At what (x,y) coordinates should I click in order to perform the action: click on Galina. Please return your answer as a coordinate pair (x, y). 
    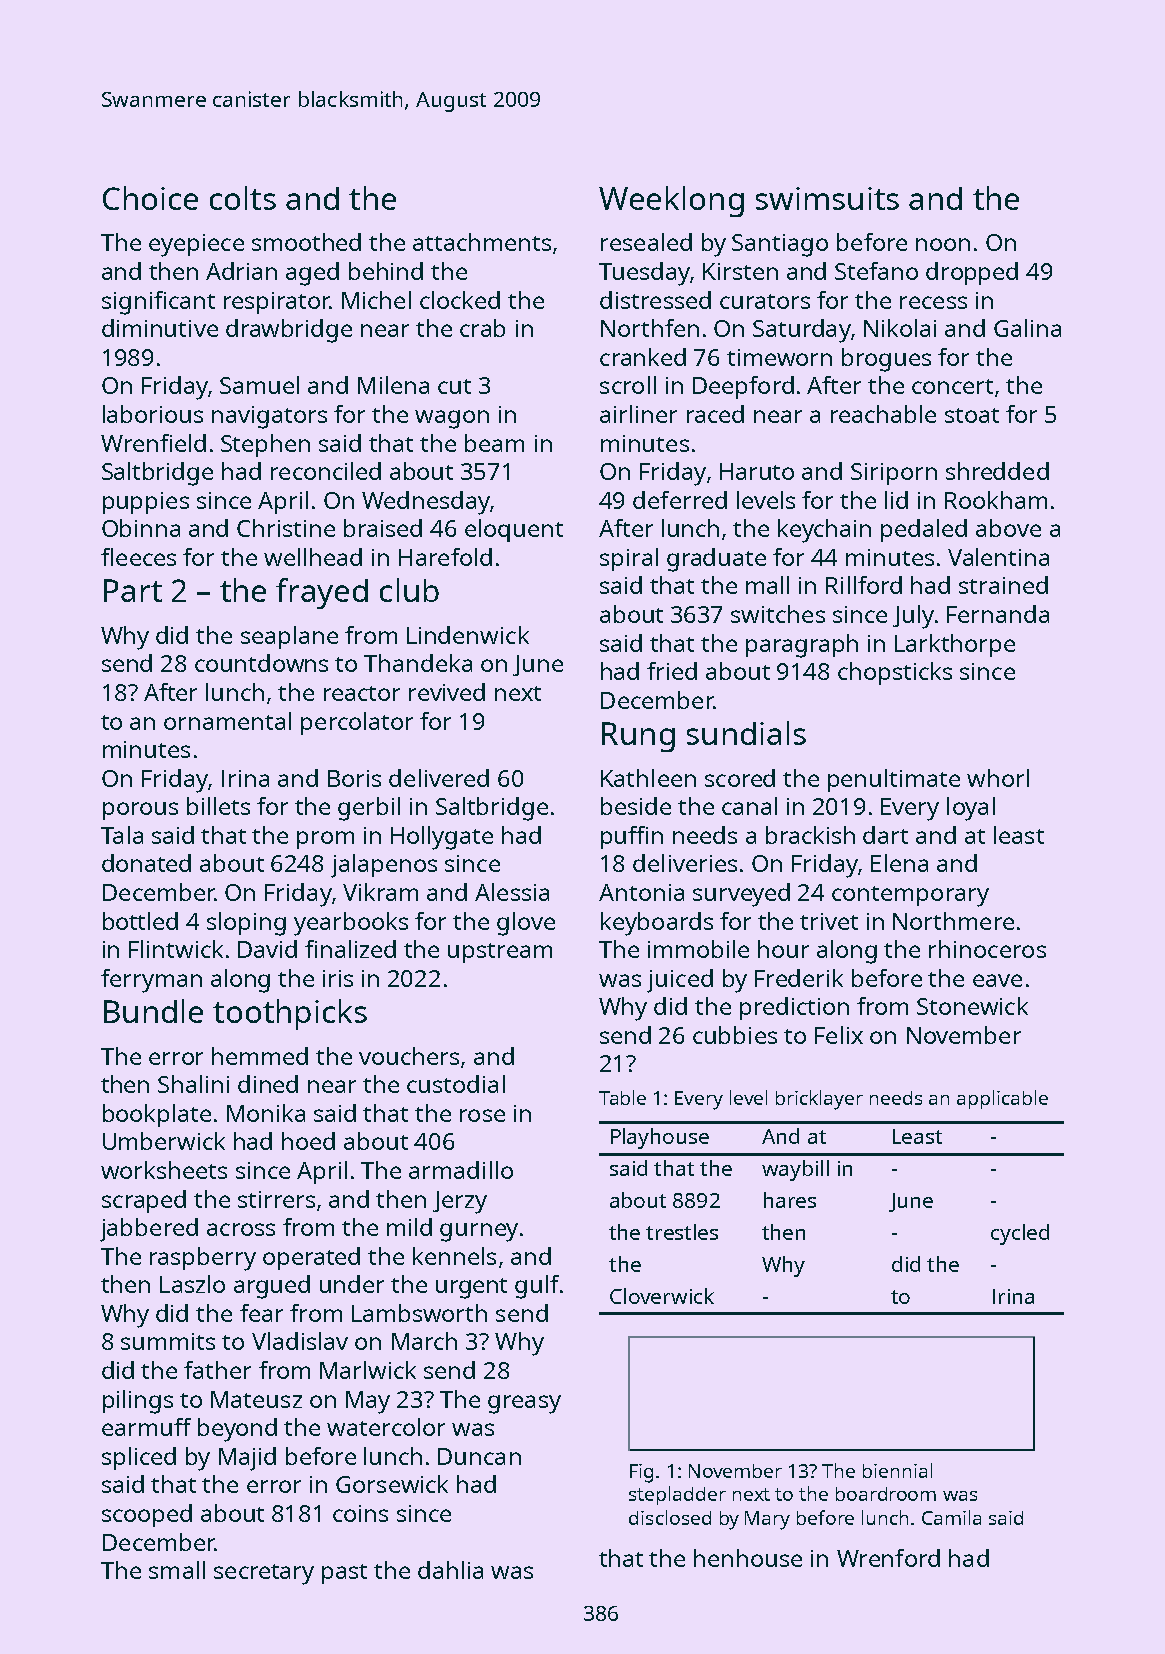
    Looking at the image, I should click on (1027, 328).
